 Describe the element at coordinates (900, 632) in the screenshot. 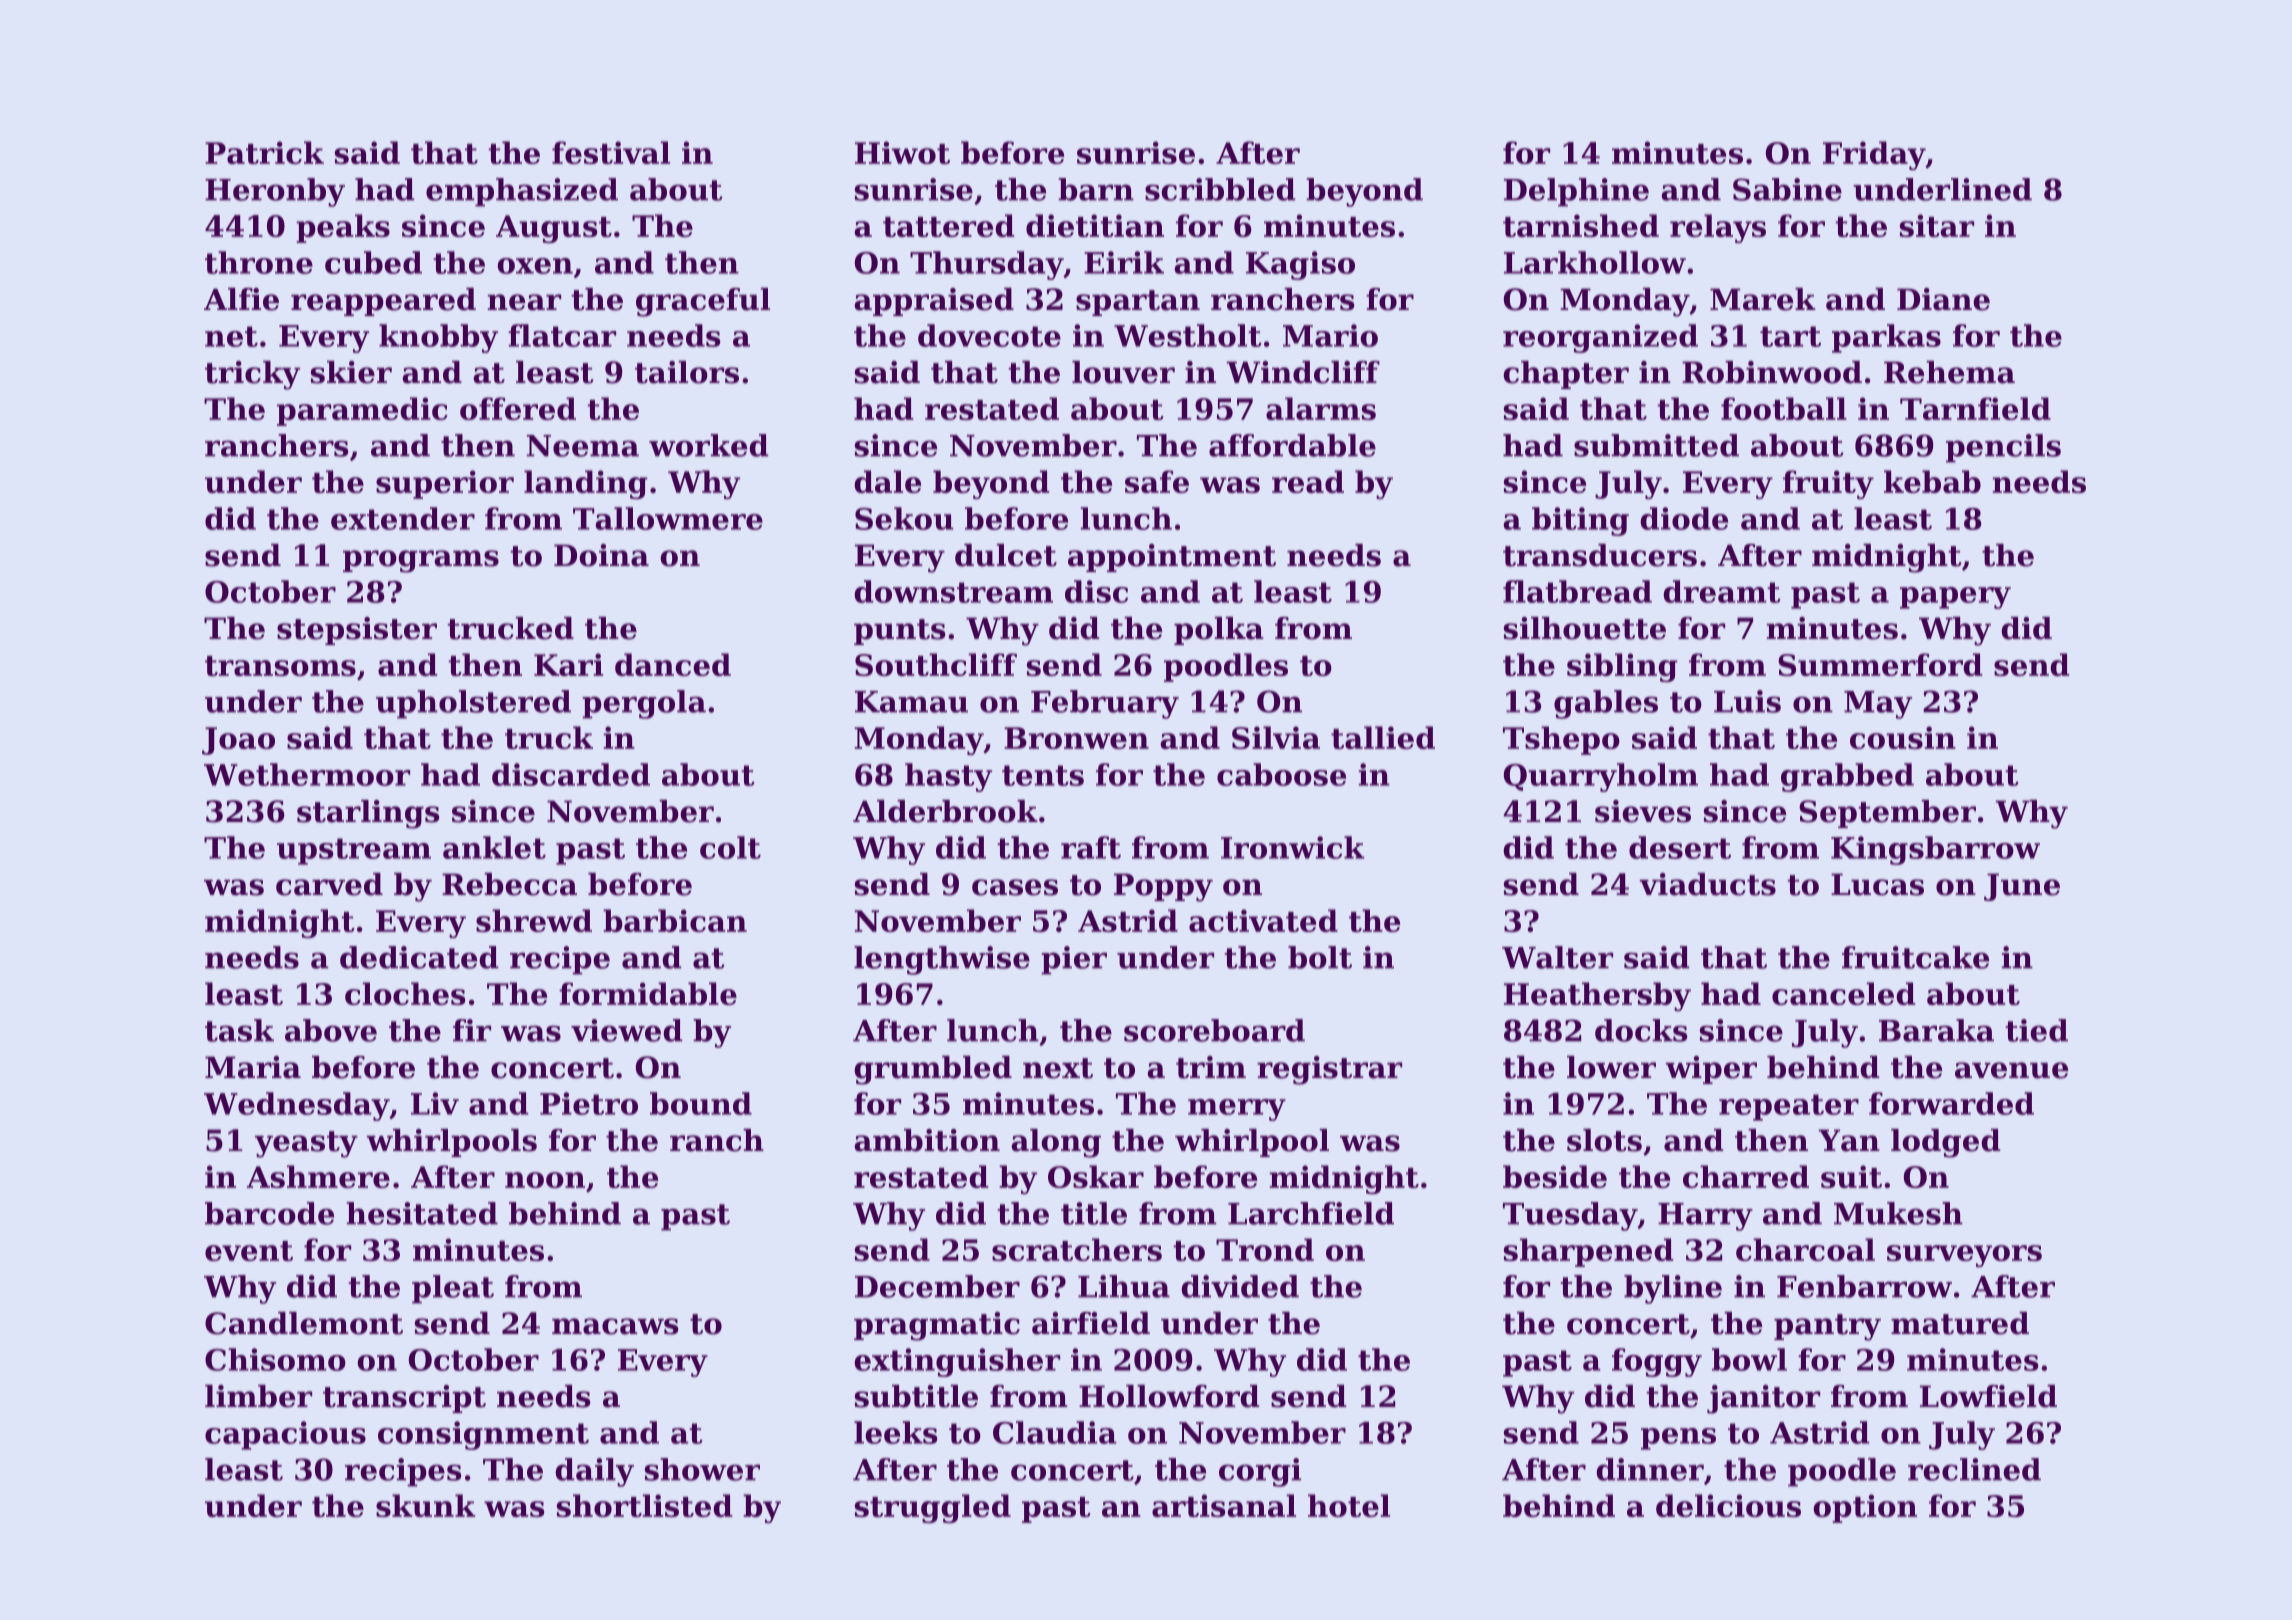

I see `punts` at that location.
